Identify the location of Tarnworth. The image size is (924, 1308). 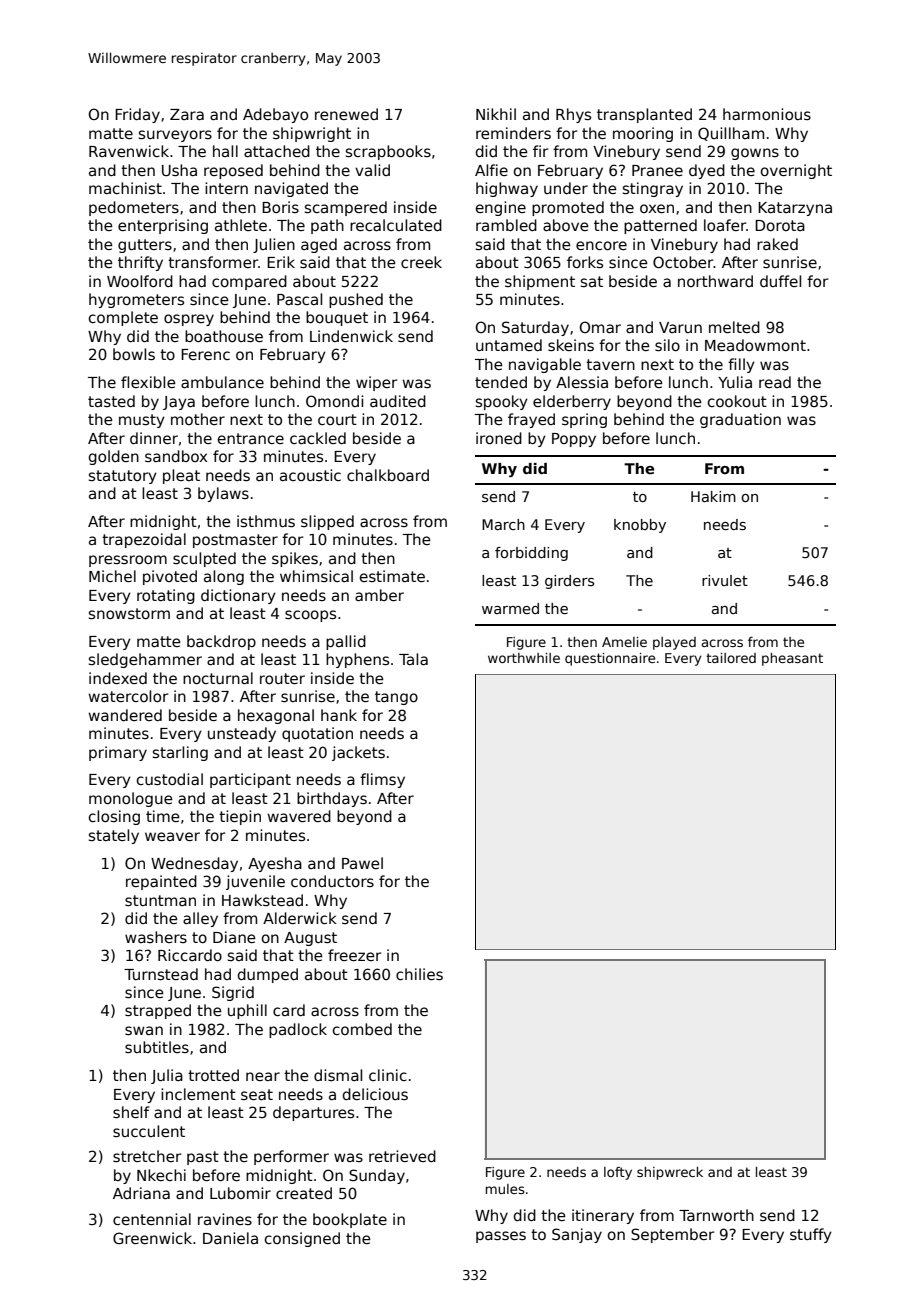
(716, 1215).
